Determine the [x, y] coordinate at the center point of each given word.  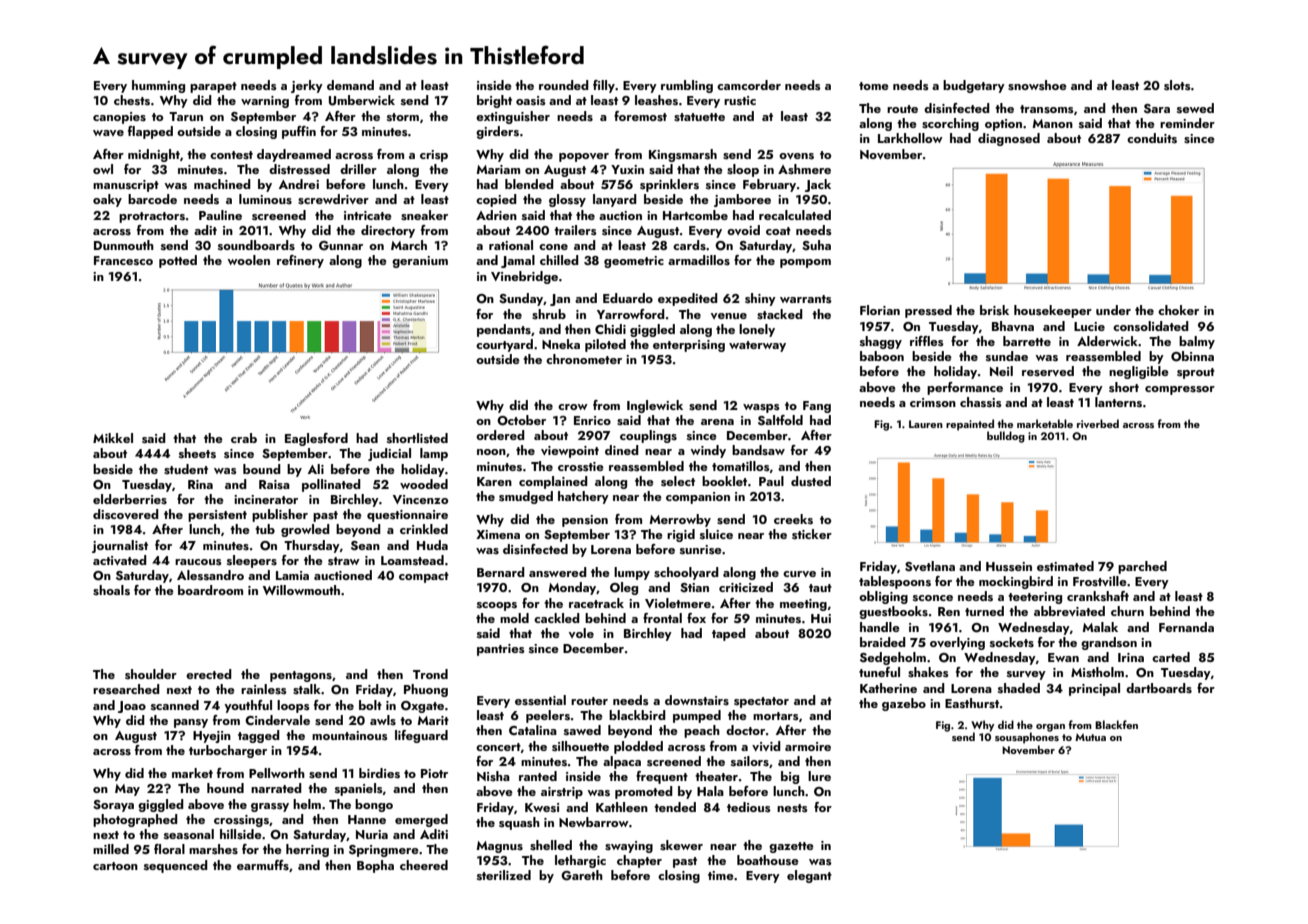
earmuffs [263, 865]
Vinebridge [524, 277]
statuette [699, 117]
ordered [500, 435]
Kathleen [622, 807]
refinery [300, 261]
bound [262, 469]
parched [1142, 567]
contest [231, 155]
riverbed [1098, 423]
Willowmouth [301, 590]
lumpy [632, 573]
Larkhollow [910, 138]
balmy [1197, 342]
